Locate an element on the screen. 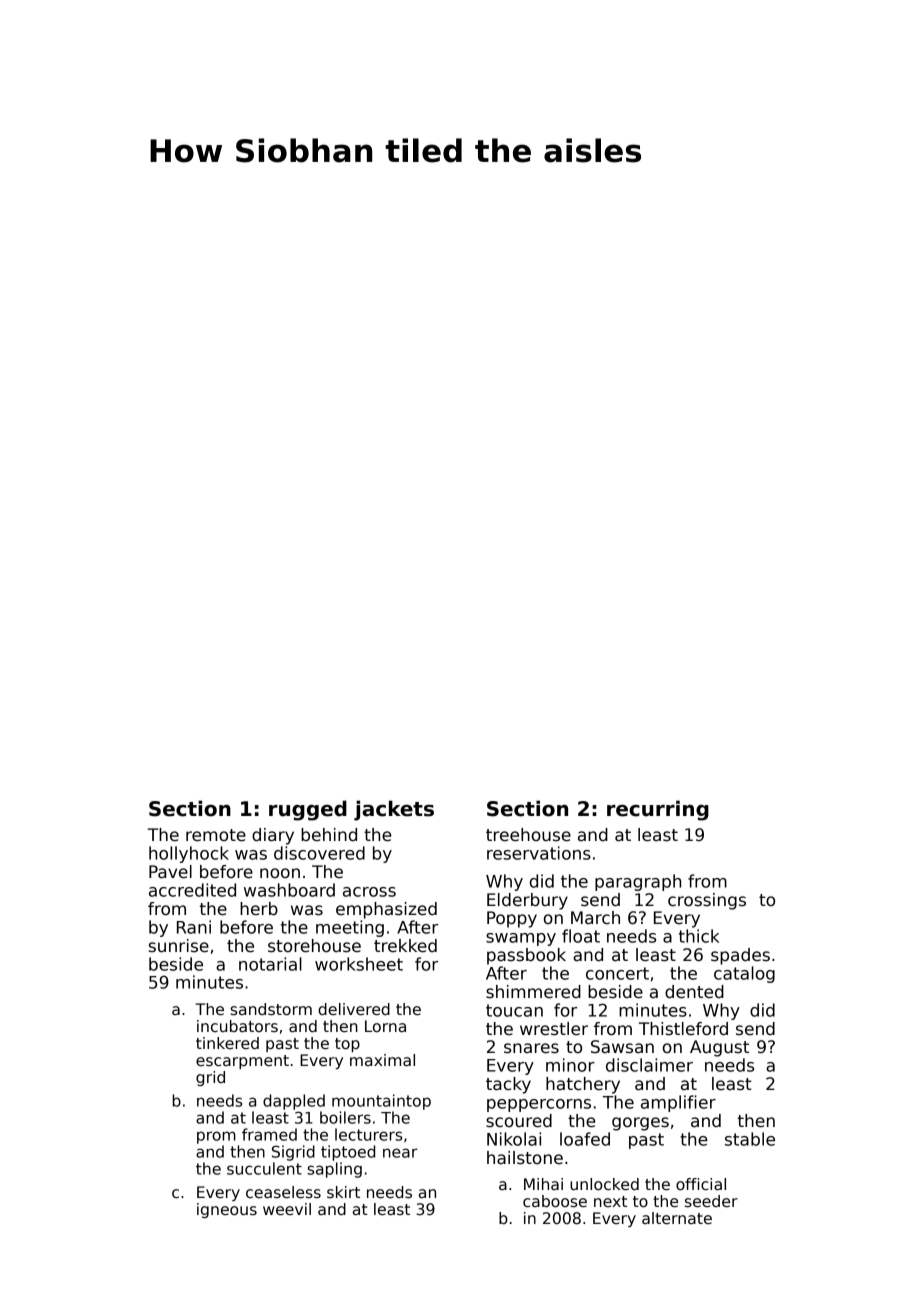 The image size is (924, 1311). escarpment is located at coordinates (242, 1062).
